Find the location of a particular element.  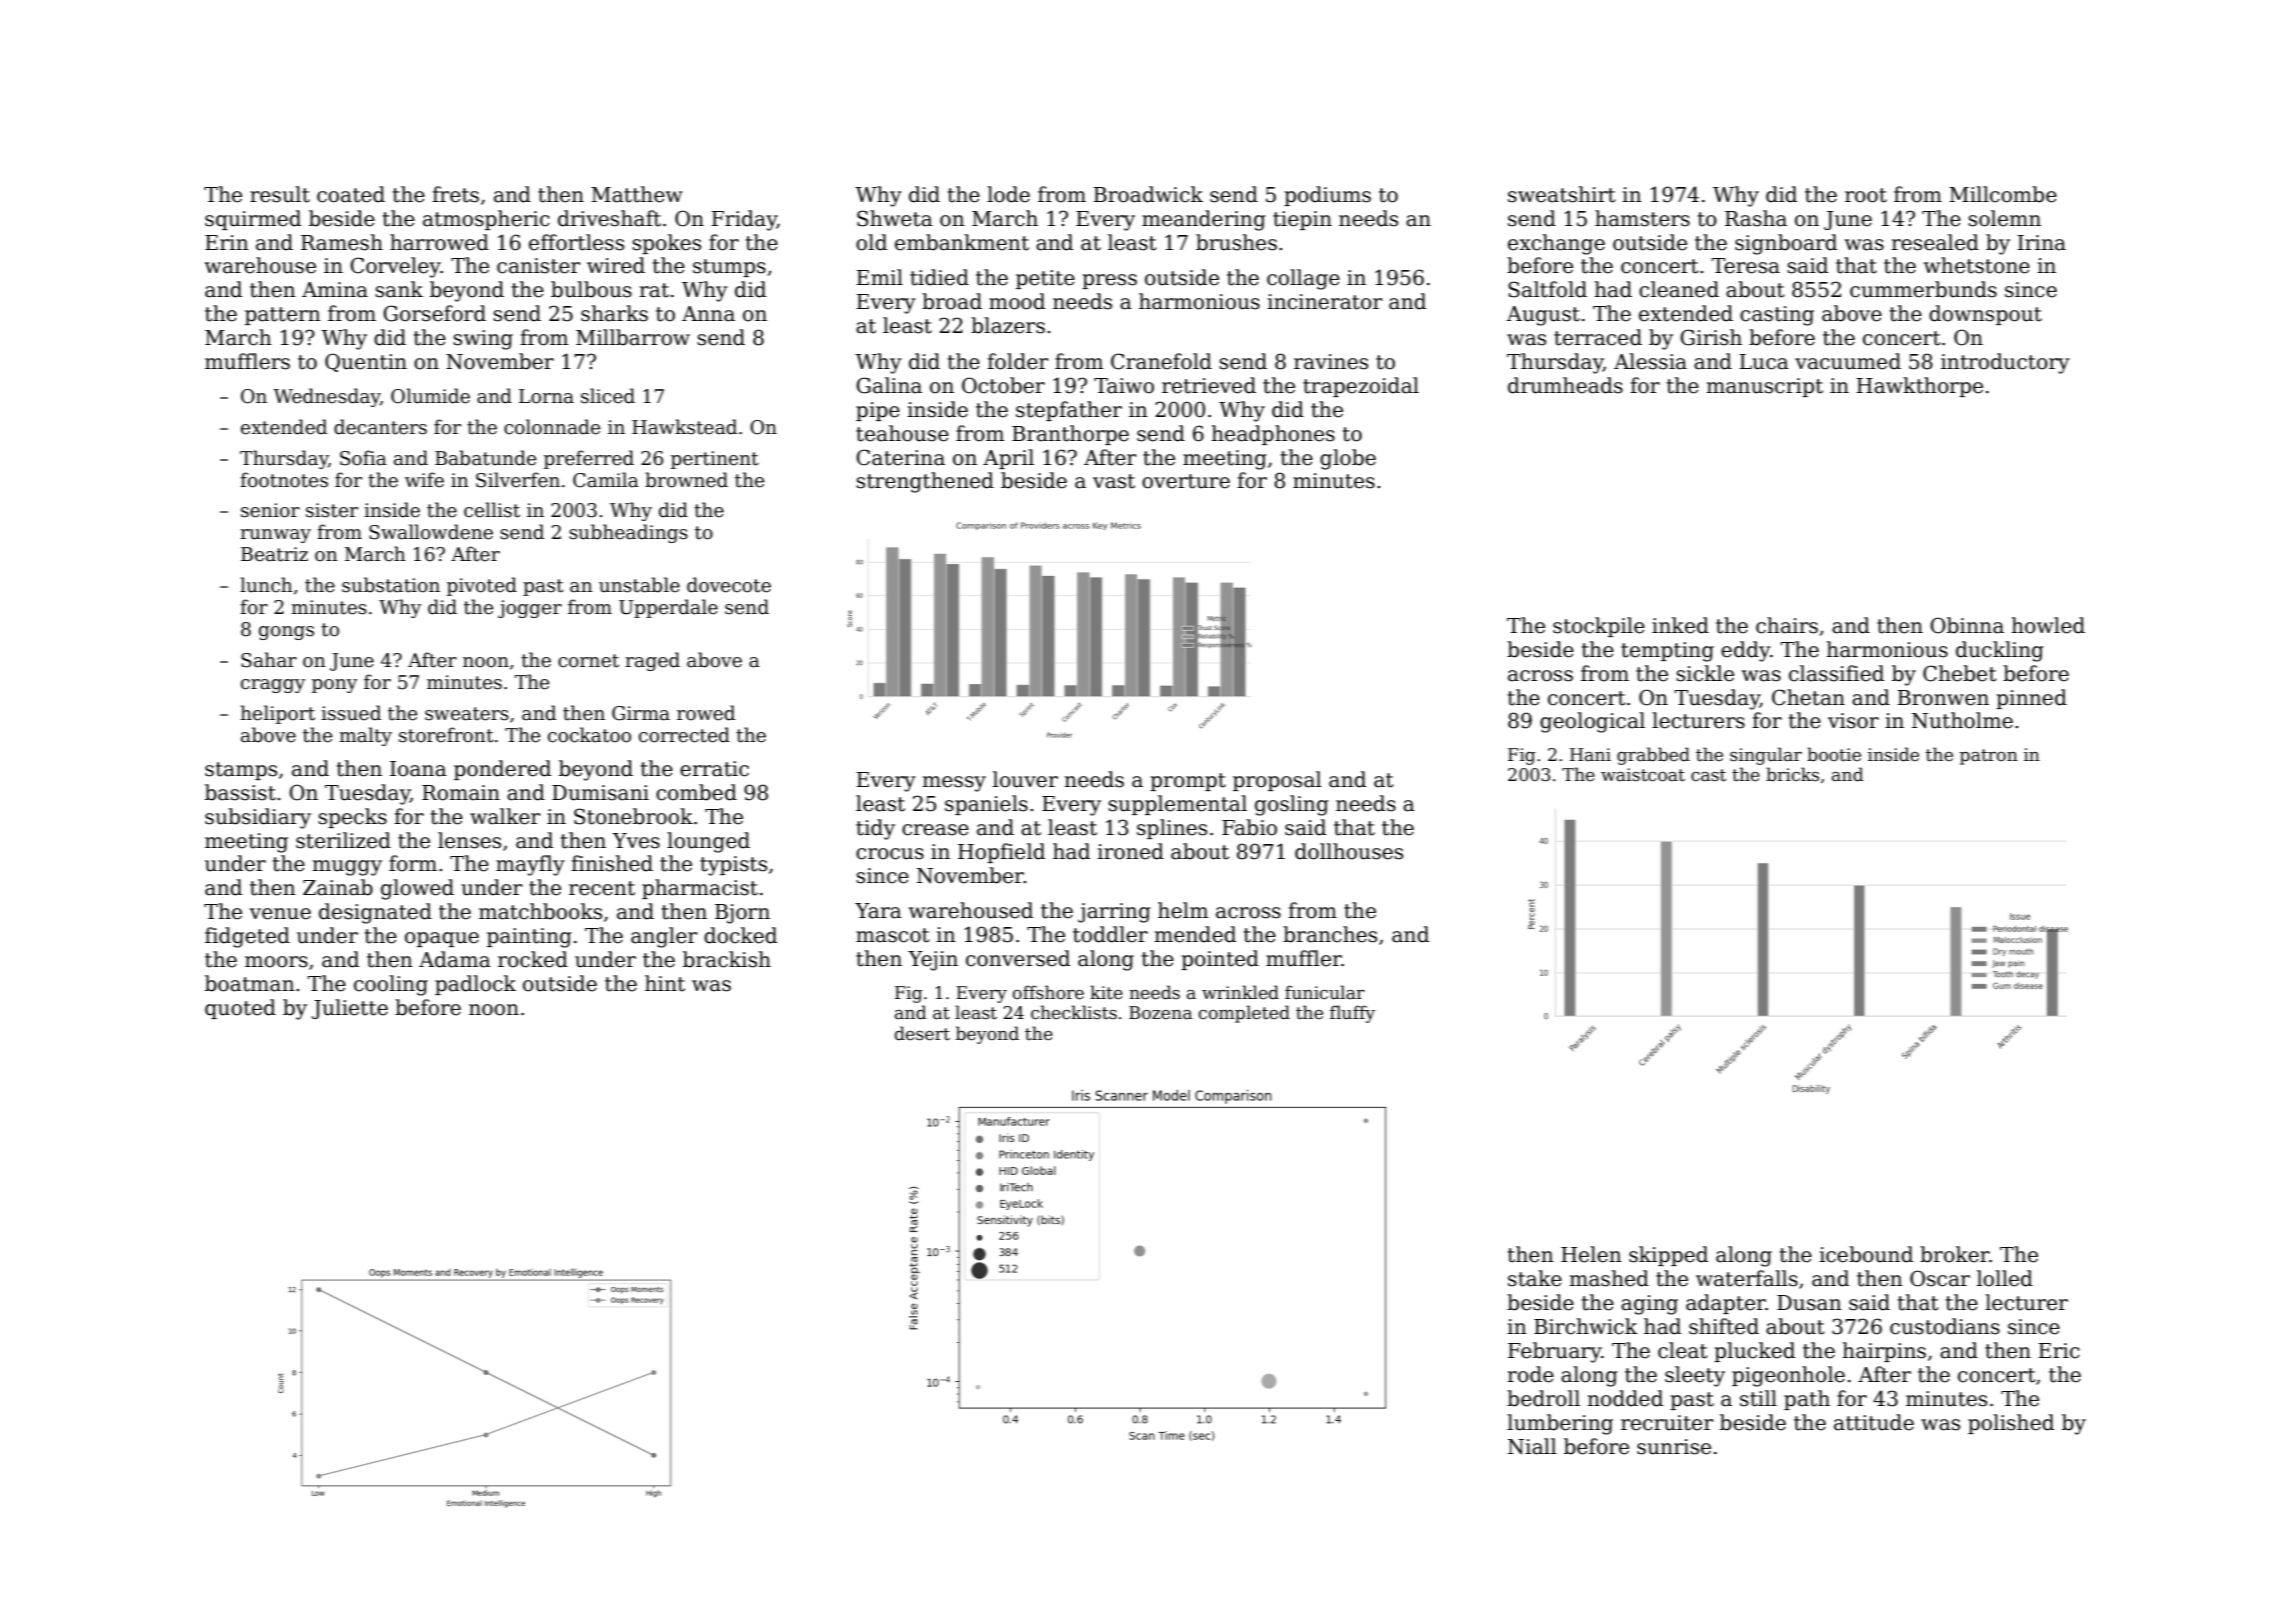

bassist is located at coordinates (240, 792).
